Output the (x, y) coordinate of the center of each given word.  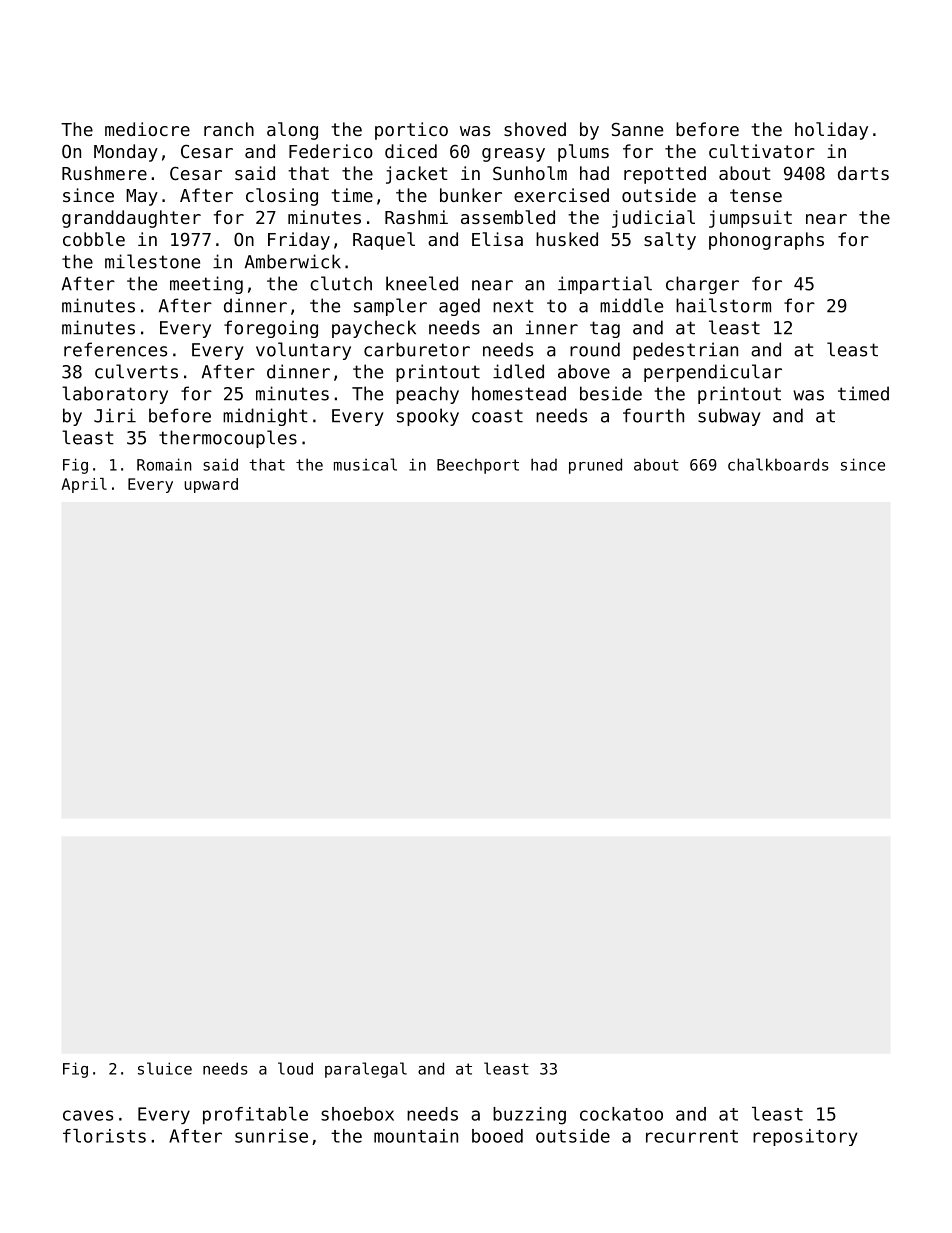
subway (729, 417)
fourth (653, 415)
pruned (595, 466)
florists (104, 1136)
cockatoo (621, 1114)
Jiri (115, 415)
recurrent (692, 1136)
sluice (165, 1068)
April (84, 485)
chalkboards (778, 464)
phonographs (766, 241)
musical (365, 464)
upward (211, 485)
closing (282, 197)
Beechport (478, 466)
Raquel (384, 241)
